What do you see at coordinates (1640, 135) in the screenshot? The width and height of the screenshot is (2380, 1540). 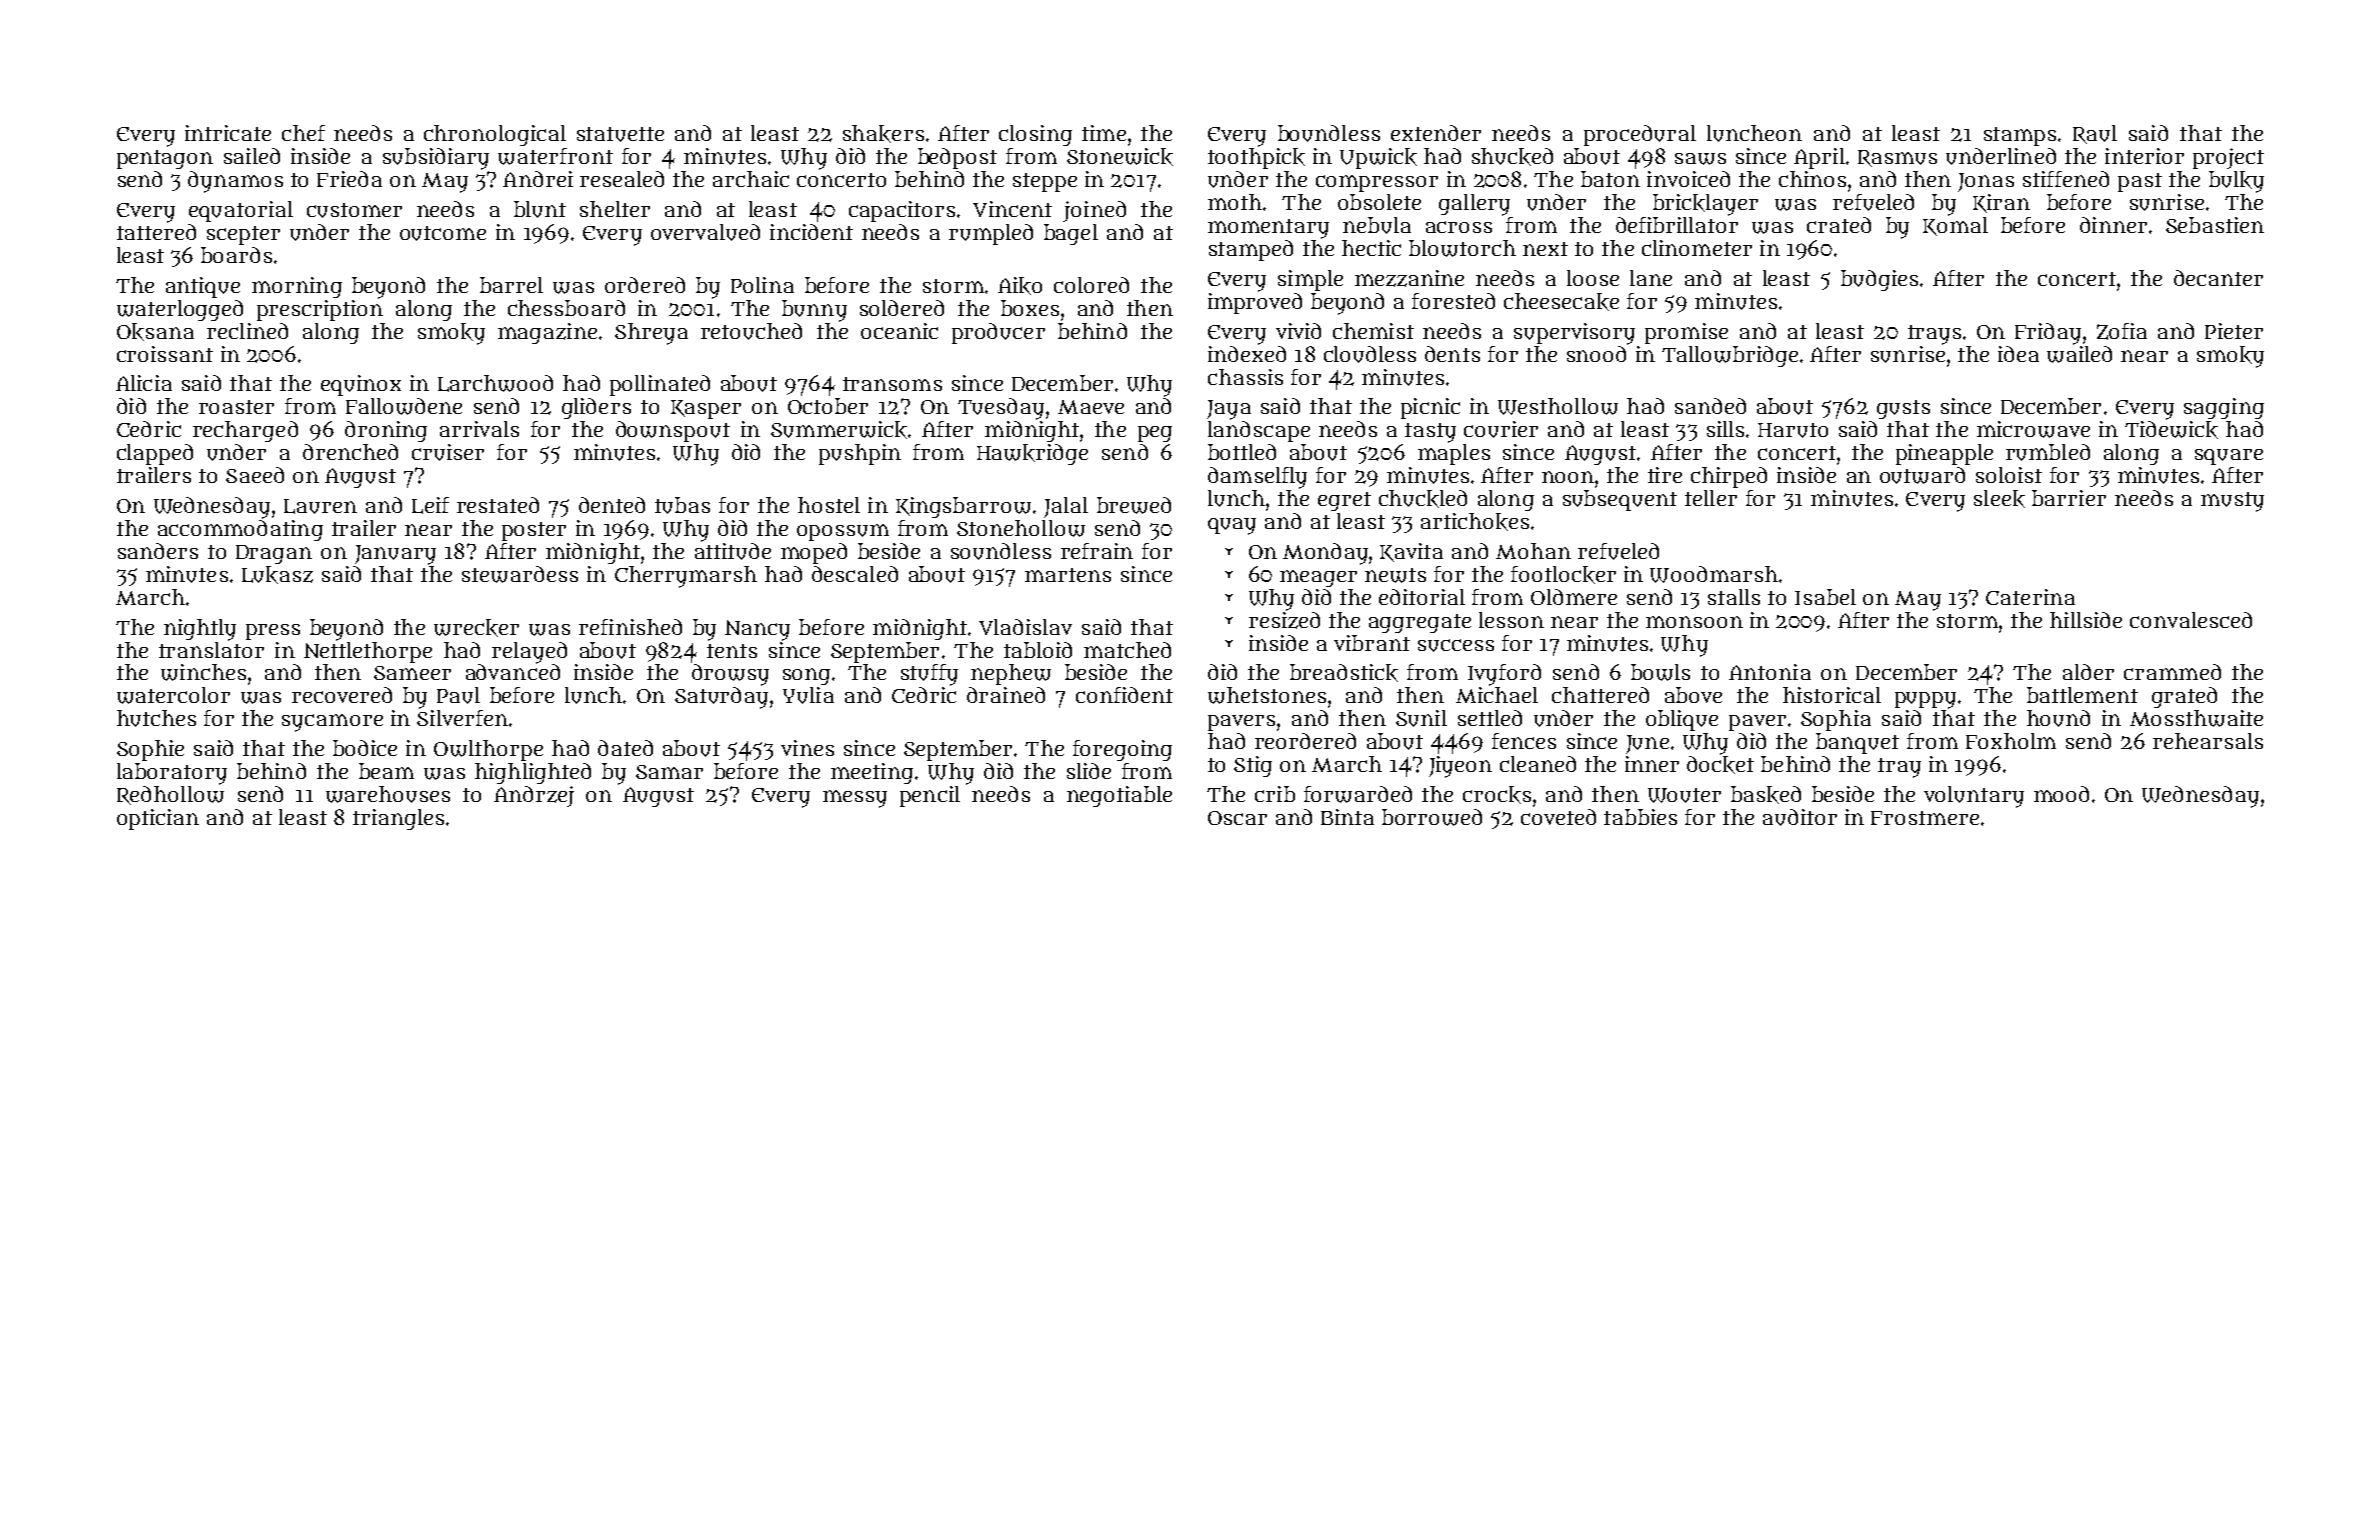 I see `procedural` at bounding box center [1640, 135].
